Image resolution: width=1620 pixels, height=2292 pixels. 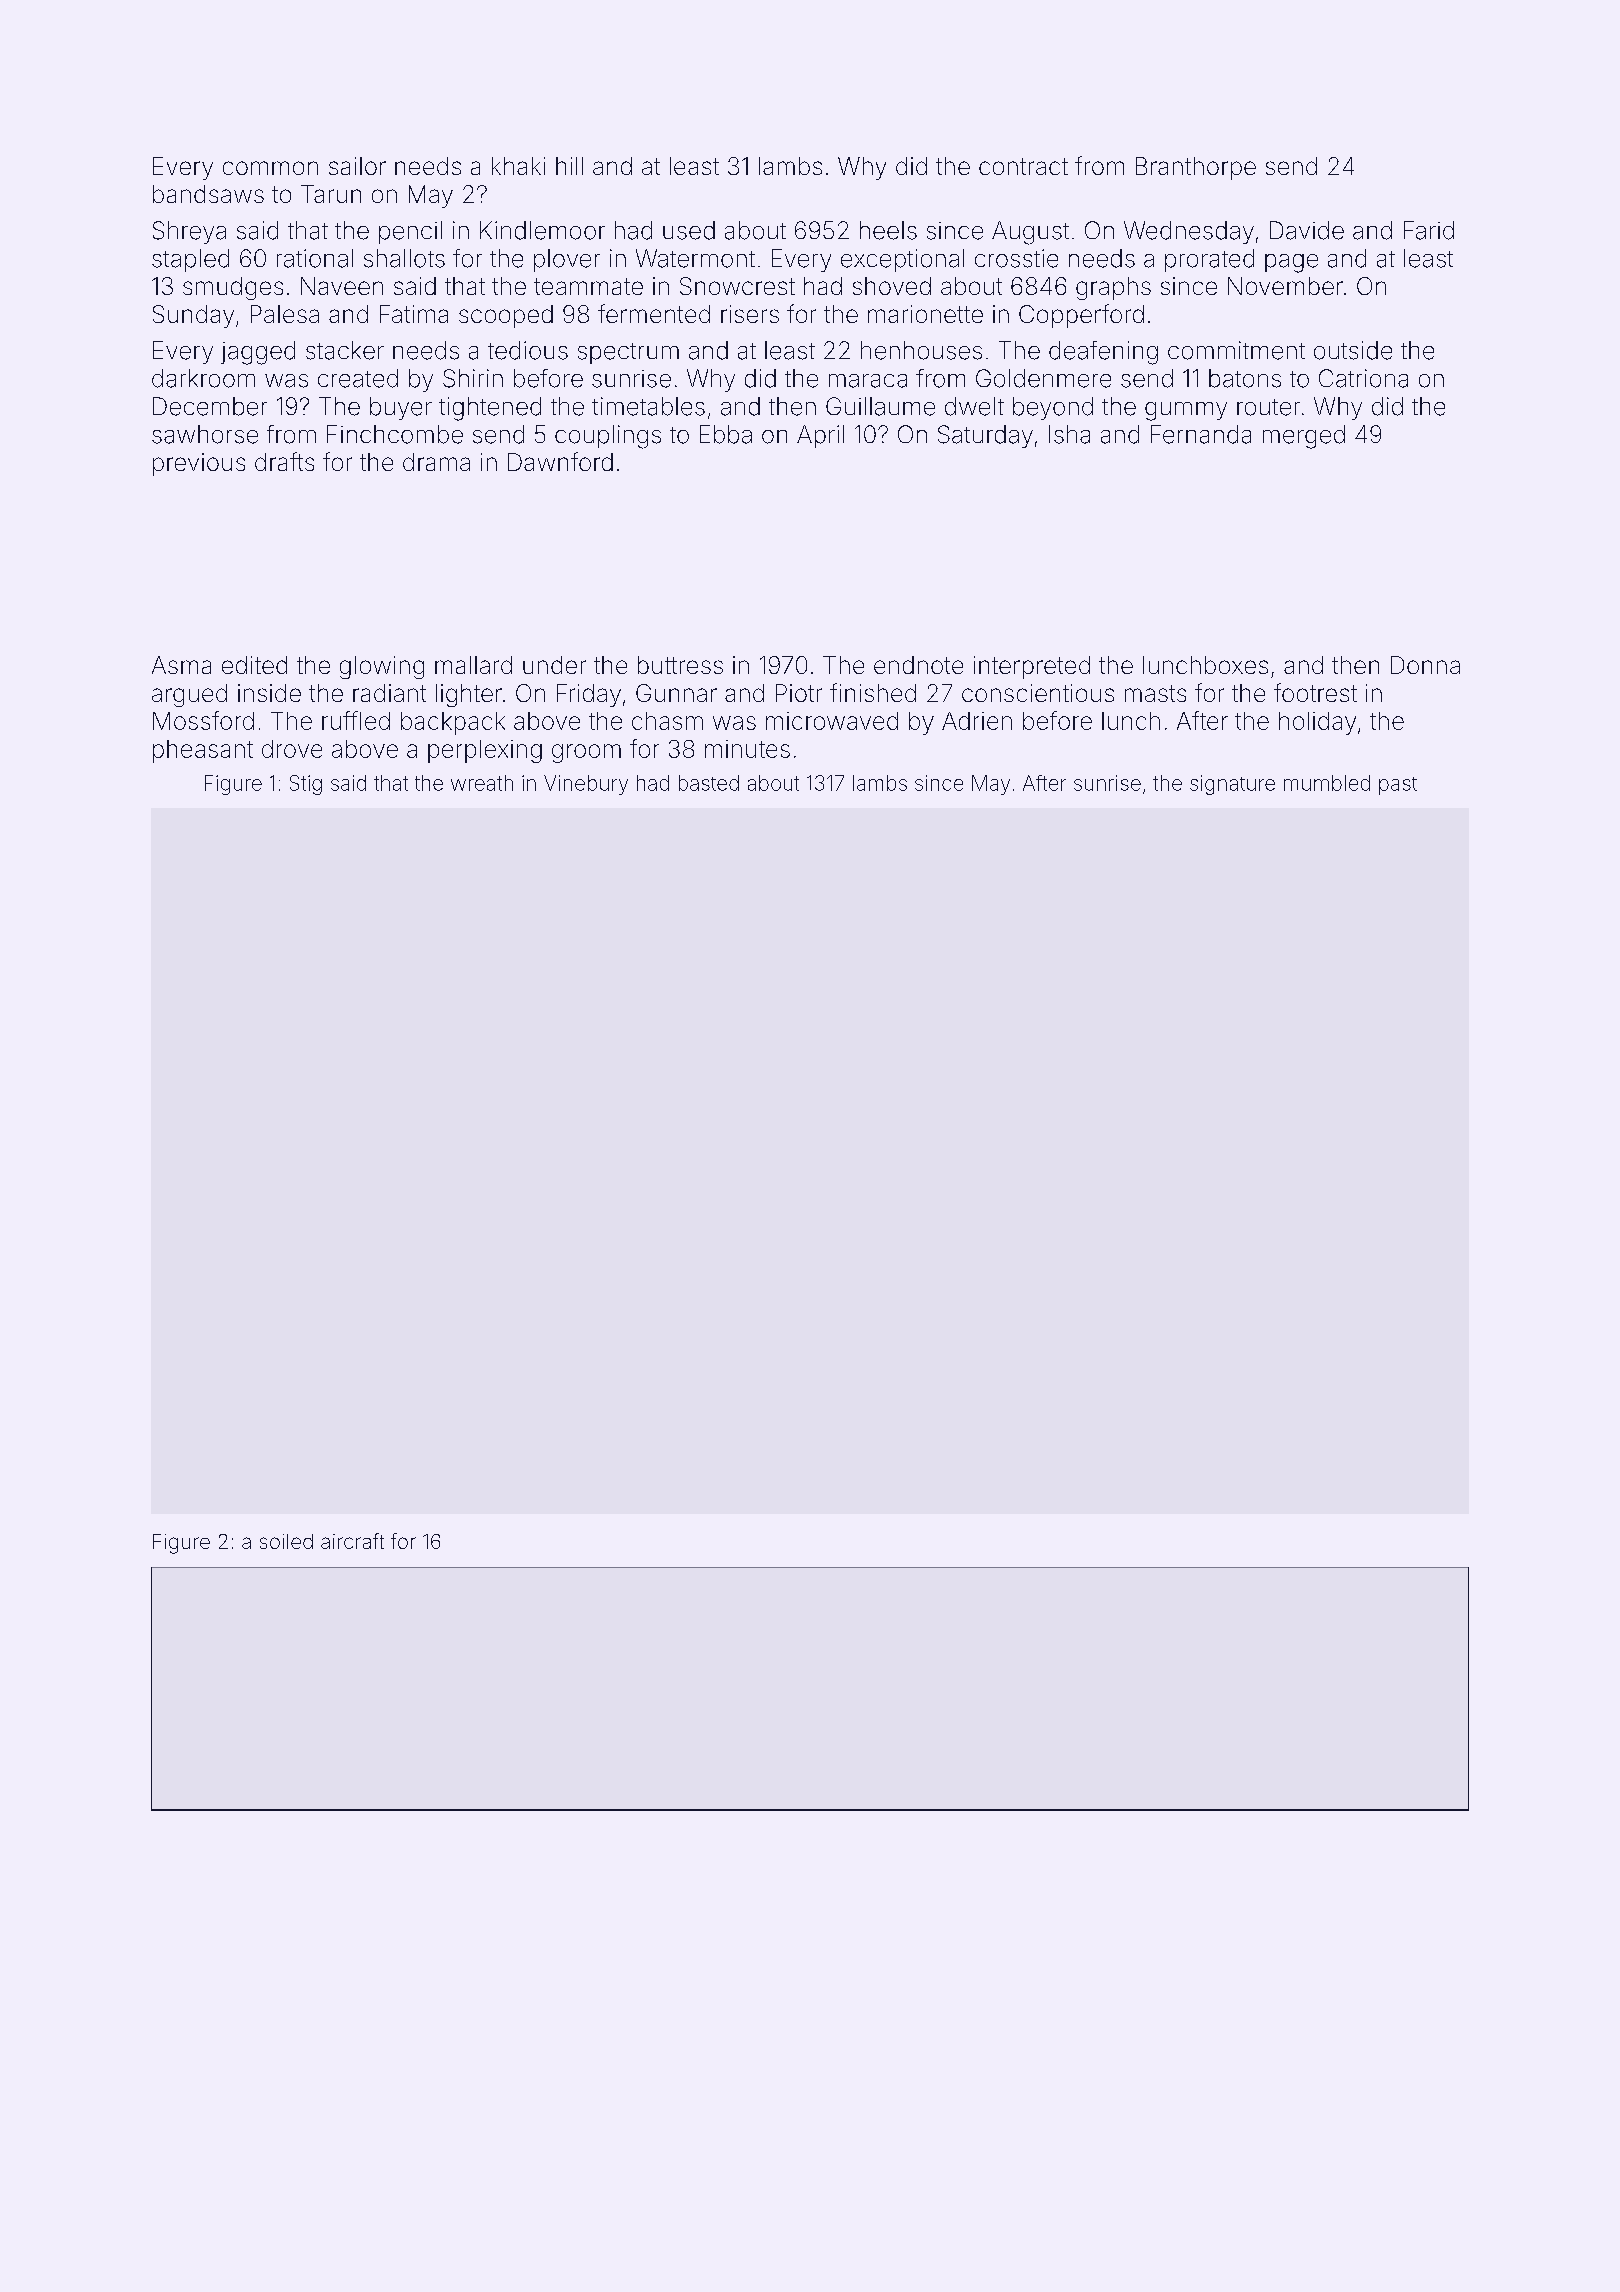 What do you see at coordinates (286, 1541) in the document?
I see `soiled` at bounding box center [286, 1541].
